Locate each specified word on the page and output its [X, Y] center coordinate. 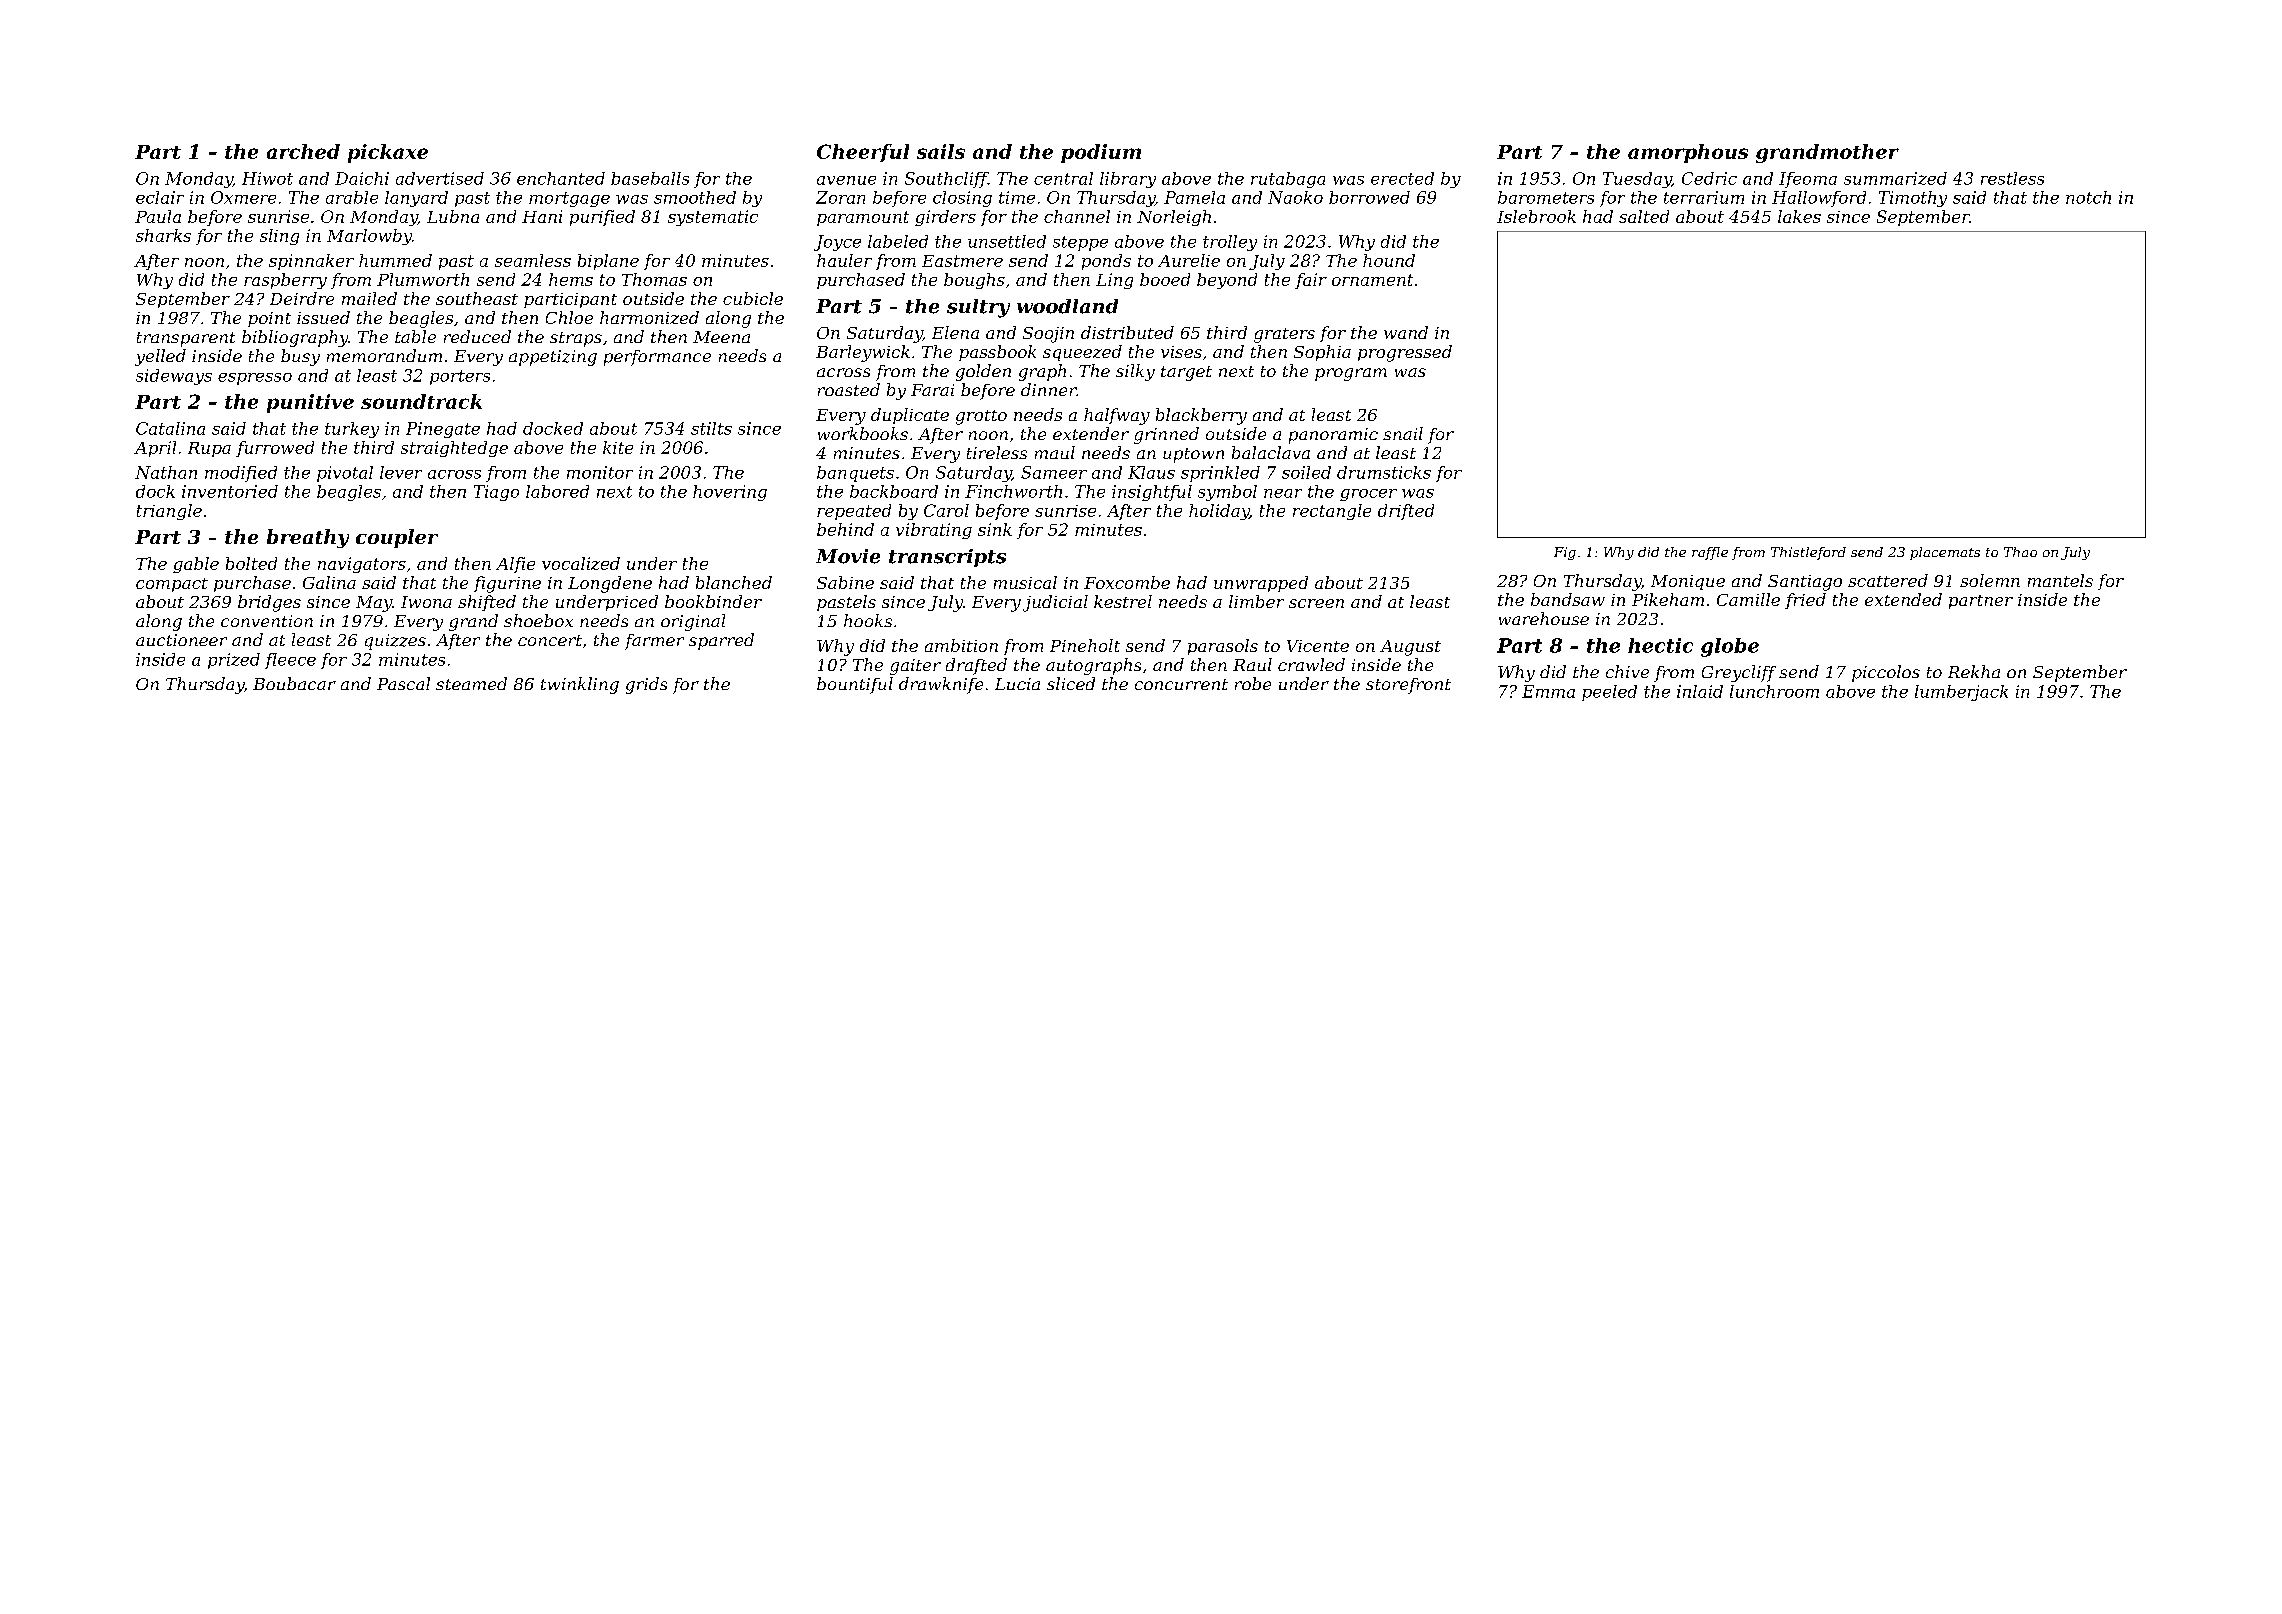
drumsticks [1384, 472]
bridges [269, 603]
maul [1055, 452]
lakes [1799, 216]
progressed [1405, 353]
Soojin [1048, 335]
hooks [868, 620]
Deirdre [302, 298]
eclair [160, 197]
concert [550, 640]
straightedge [454, 449]
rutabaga [1288, 180]
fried [1805, 601]
